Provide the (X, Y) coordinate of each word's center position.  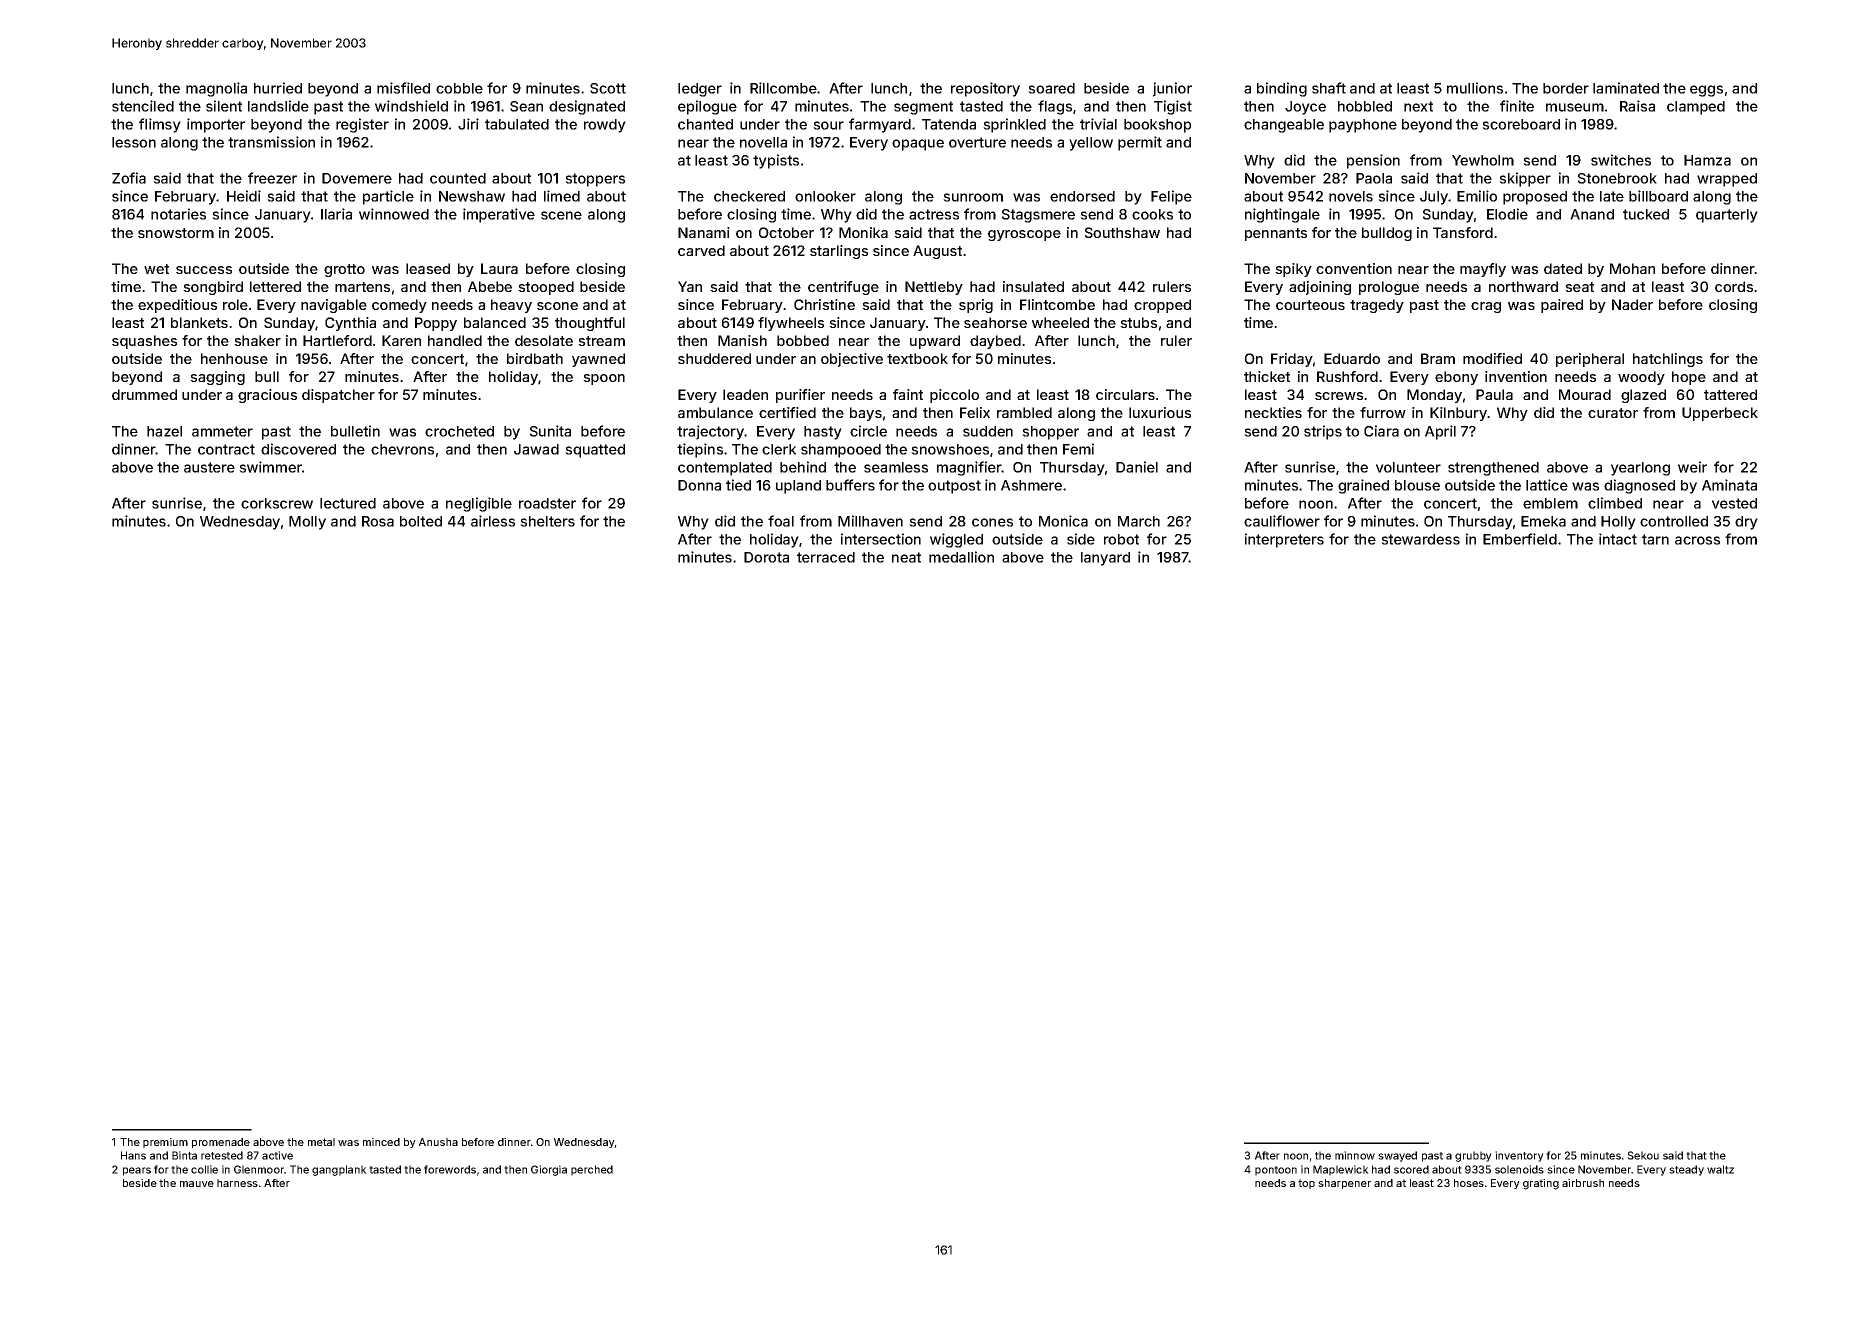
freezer (272, 178)
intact (1618, 539)
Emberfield (1520, 539)
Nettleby (934, 288)
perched (592, 1170)
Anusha (438, 1142)
